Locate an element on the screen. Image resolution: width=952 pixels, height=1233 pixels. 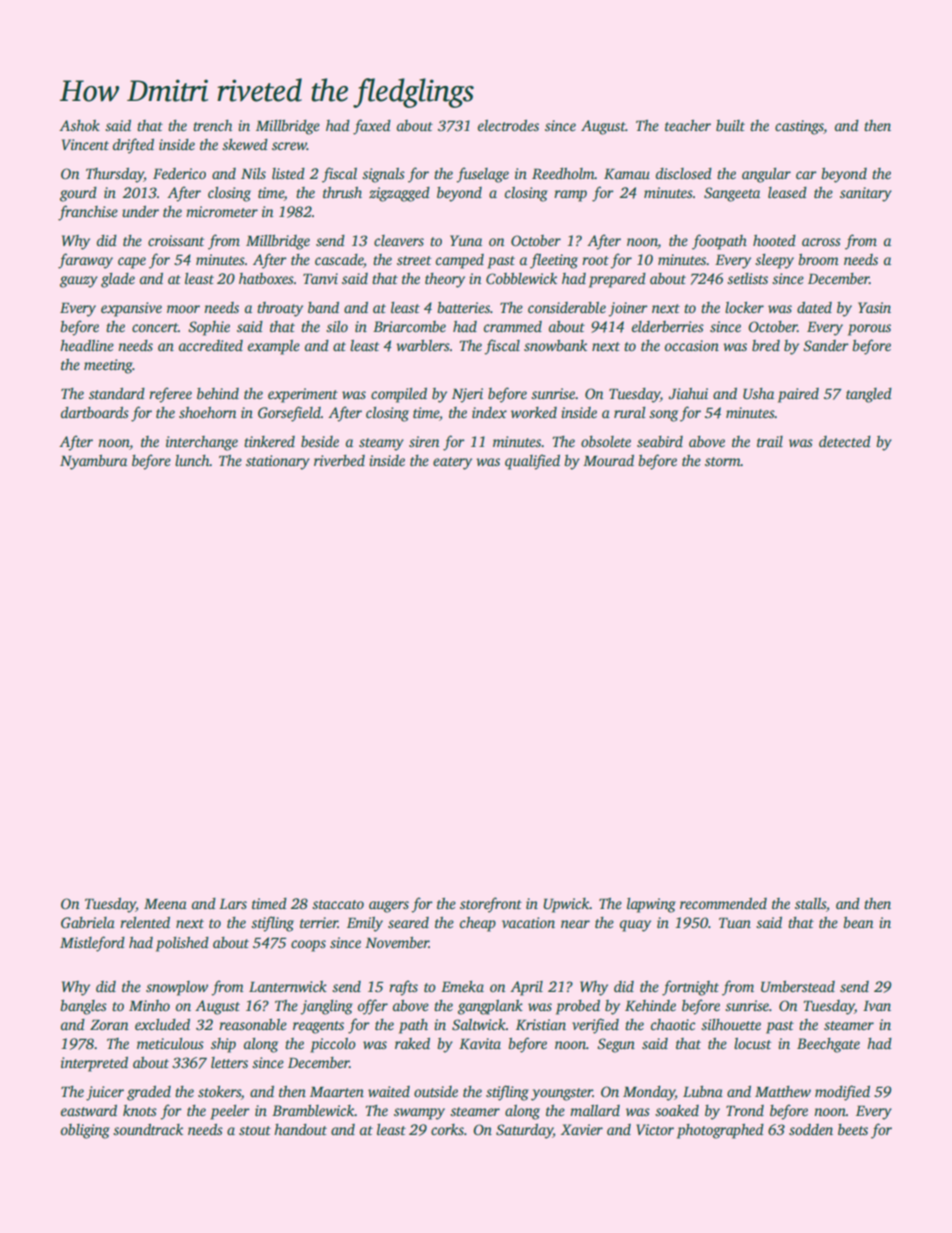
Upwick is located at coordinates (566, 905).
